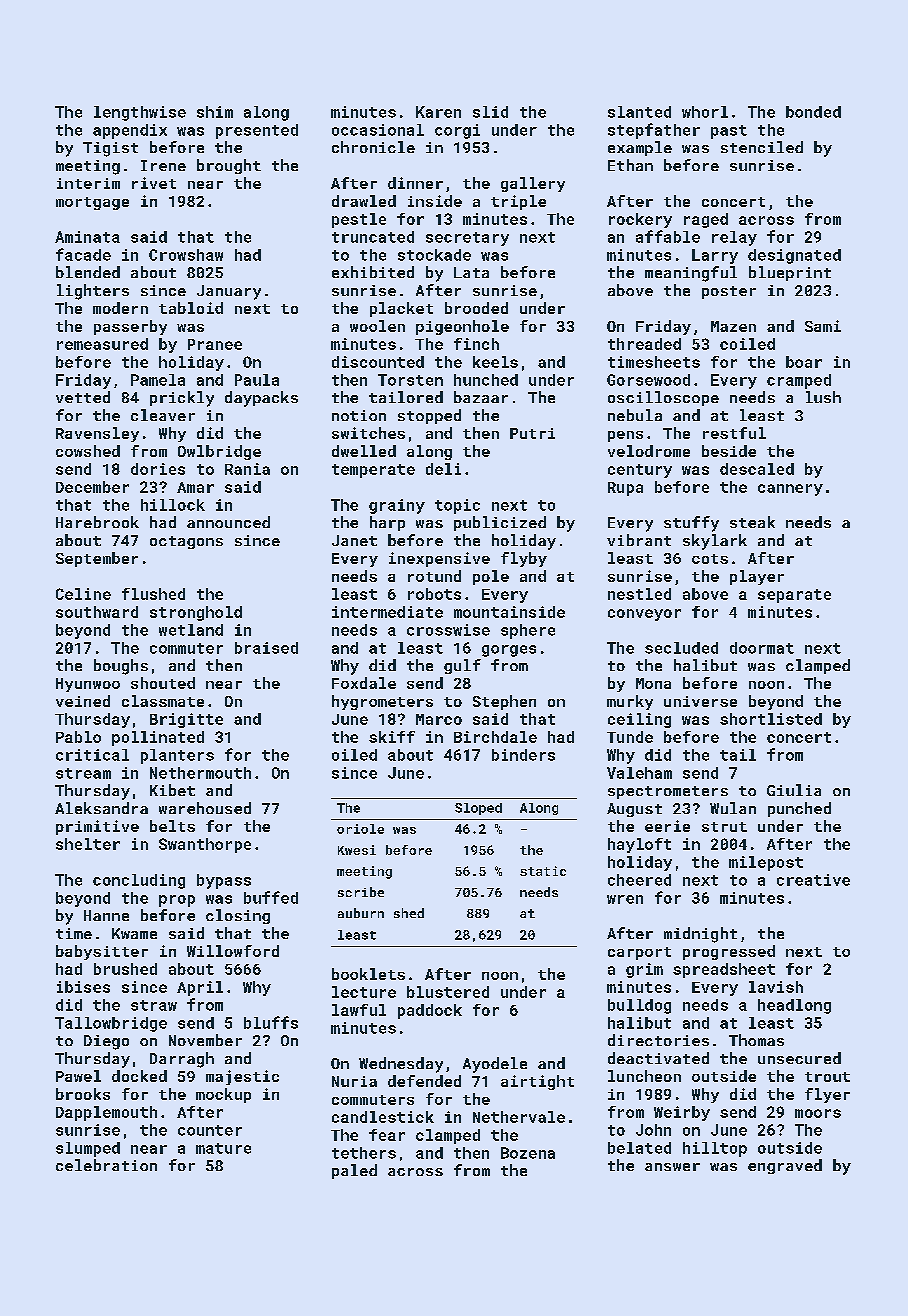  Describe the element at coordinates (813, 112) in the screenshot. I see `bonded` at that location.
